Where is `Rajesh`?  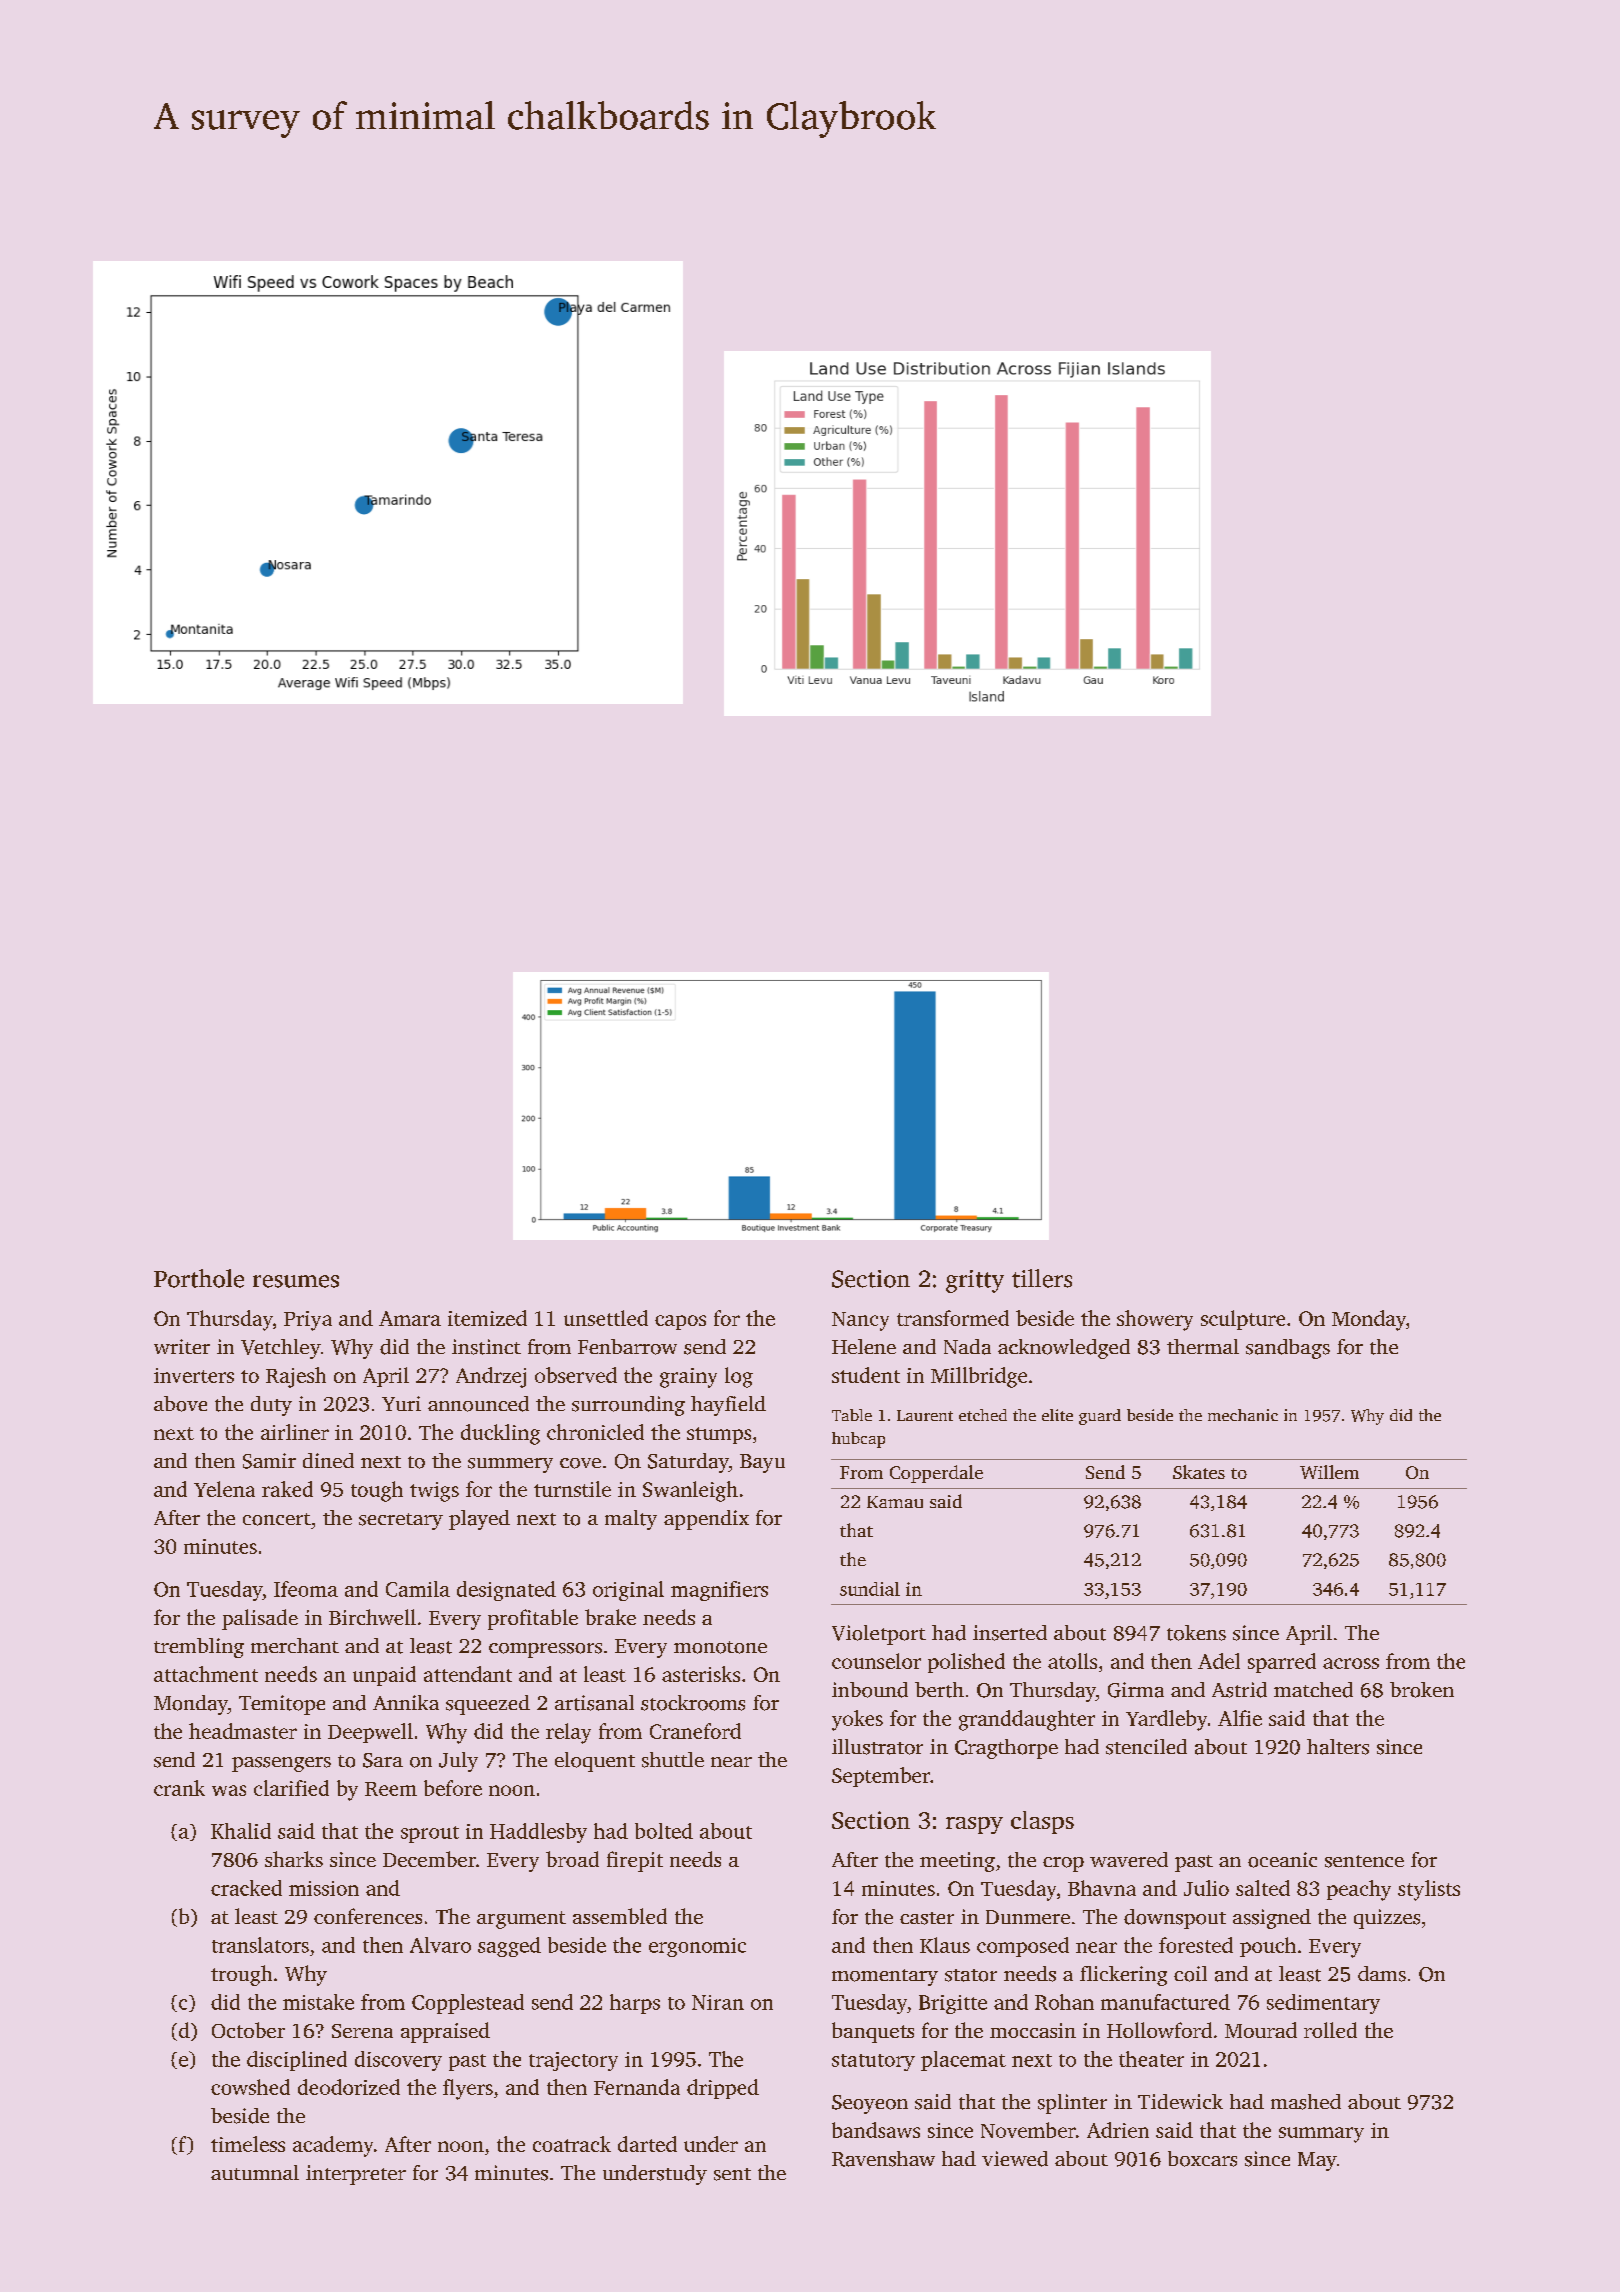
Rajesh is located at coordinates (296, 1377).
